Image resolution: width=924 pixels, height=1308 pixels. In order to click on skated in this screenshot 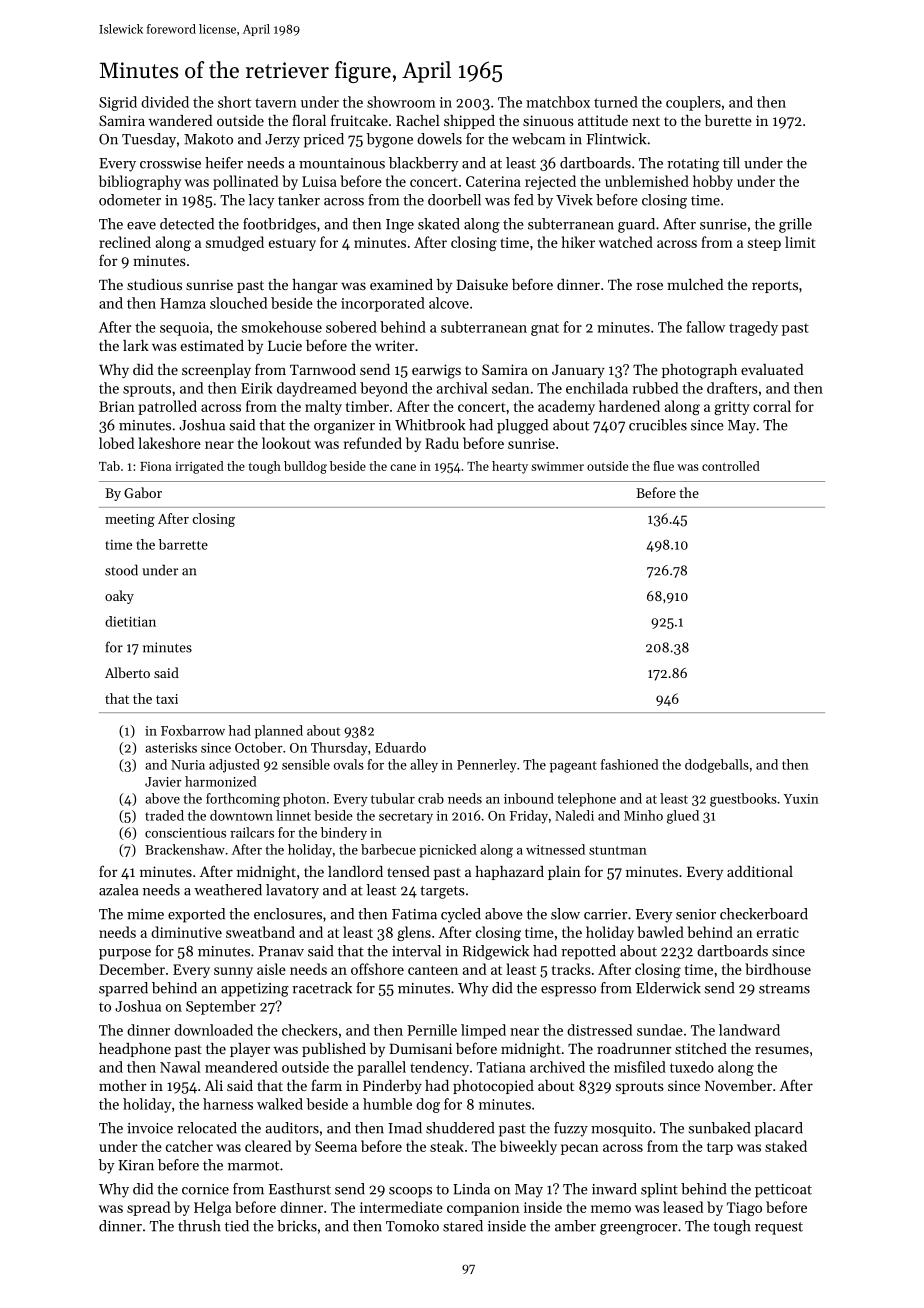, I will do `click(439, 224)`.
